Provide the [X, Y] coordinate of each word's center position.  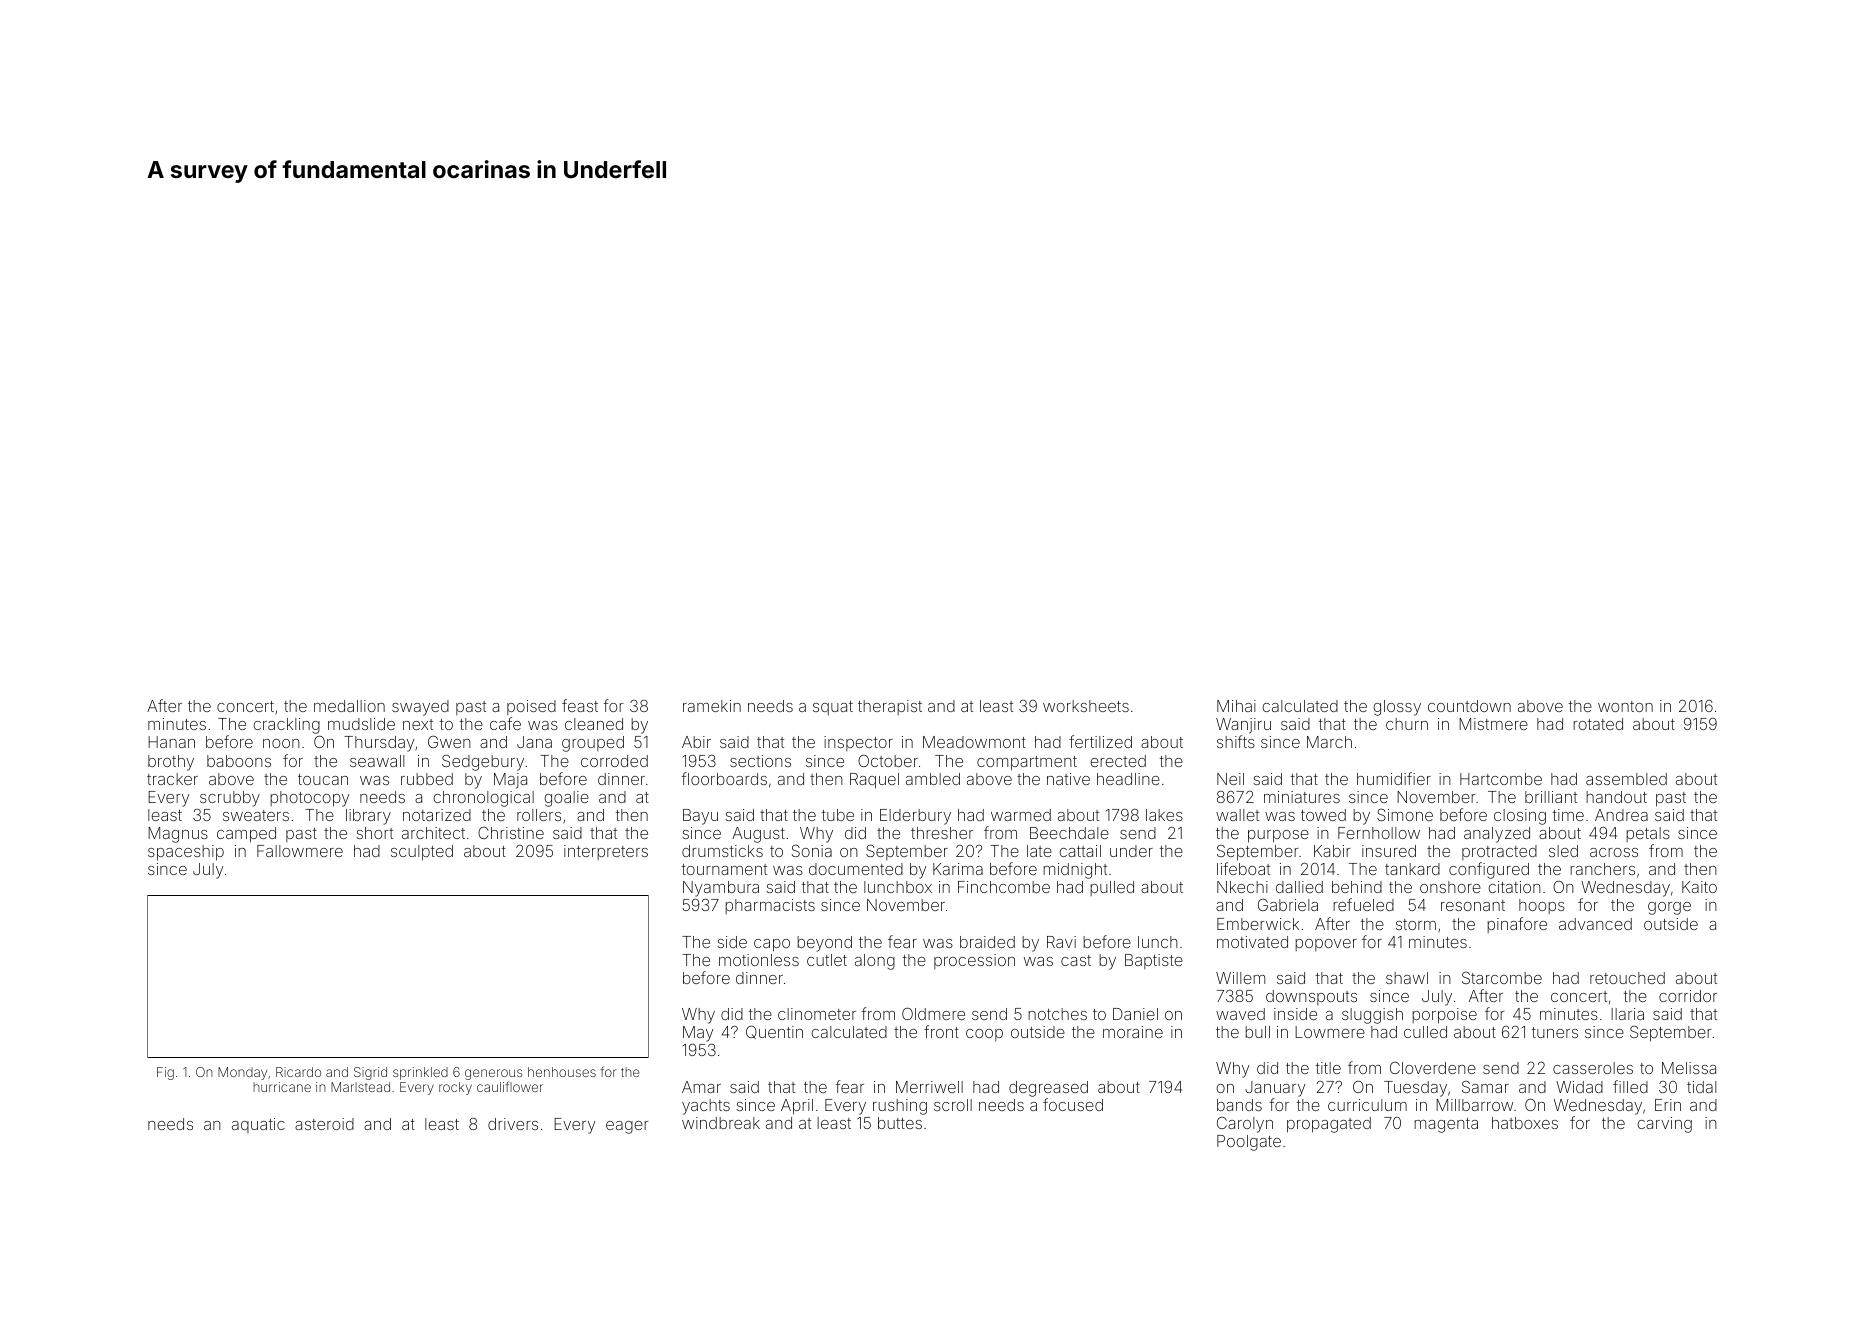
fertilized [1100, 741]
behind [1357, 887]
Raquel [874, 781]
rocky [455, 1088]
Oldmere [933, 1014]
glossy [1397, 708]
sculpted [422, 853]
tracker [172, 779]
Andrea [1621, 815]
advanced [1595, 924]
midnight [1075, 871]
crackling [286, 726]
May [698, 1034]
